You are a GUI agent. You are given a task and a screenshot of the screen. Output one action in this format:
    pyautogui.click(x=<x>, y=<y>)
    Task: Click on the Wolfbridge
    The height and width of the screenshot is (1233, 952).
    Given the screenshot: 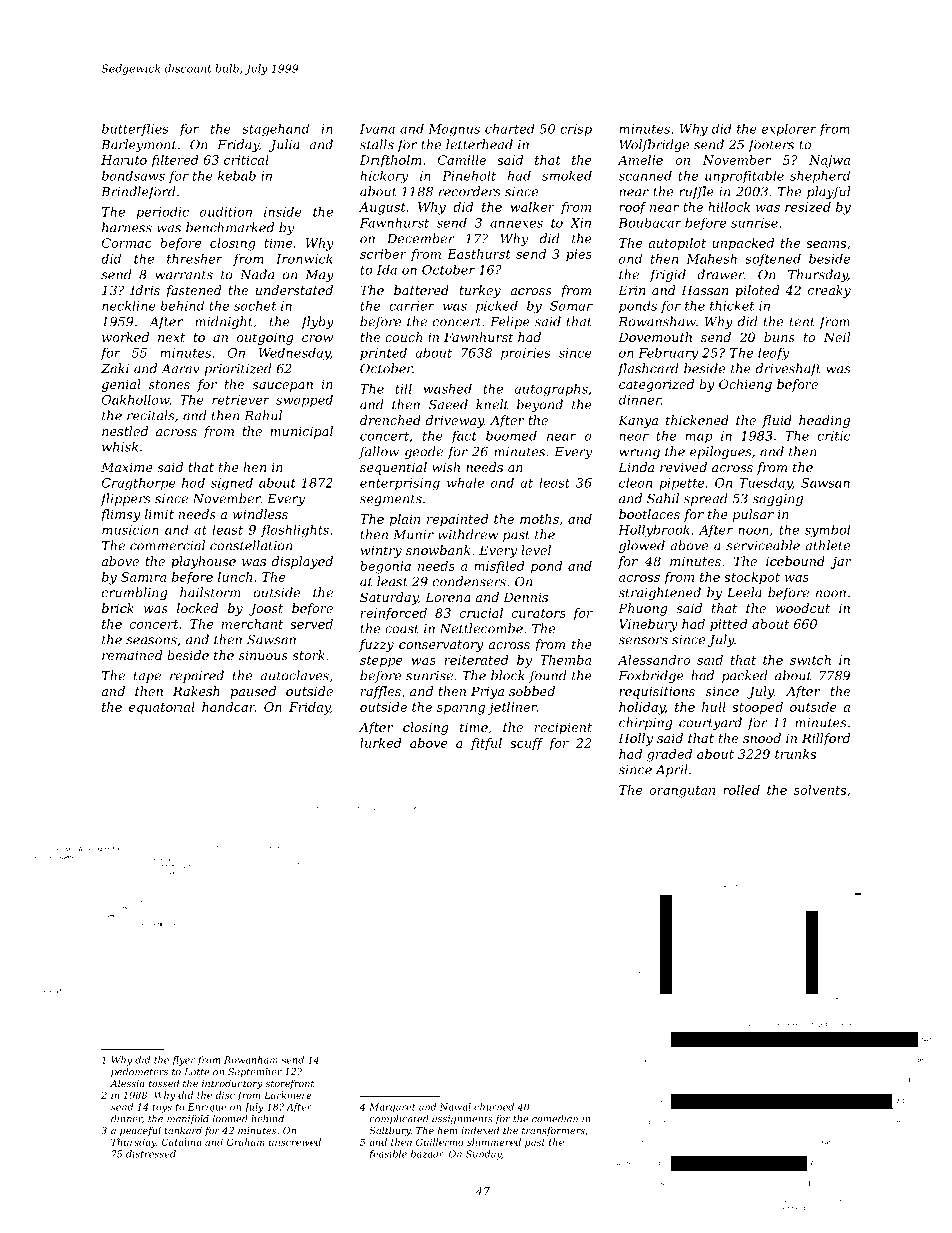 What is the action you would take?
    pyautogui.click(x=654, y=145)
